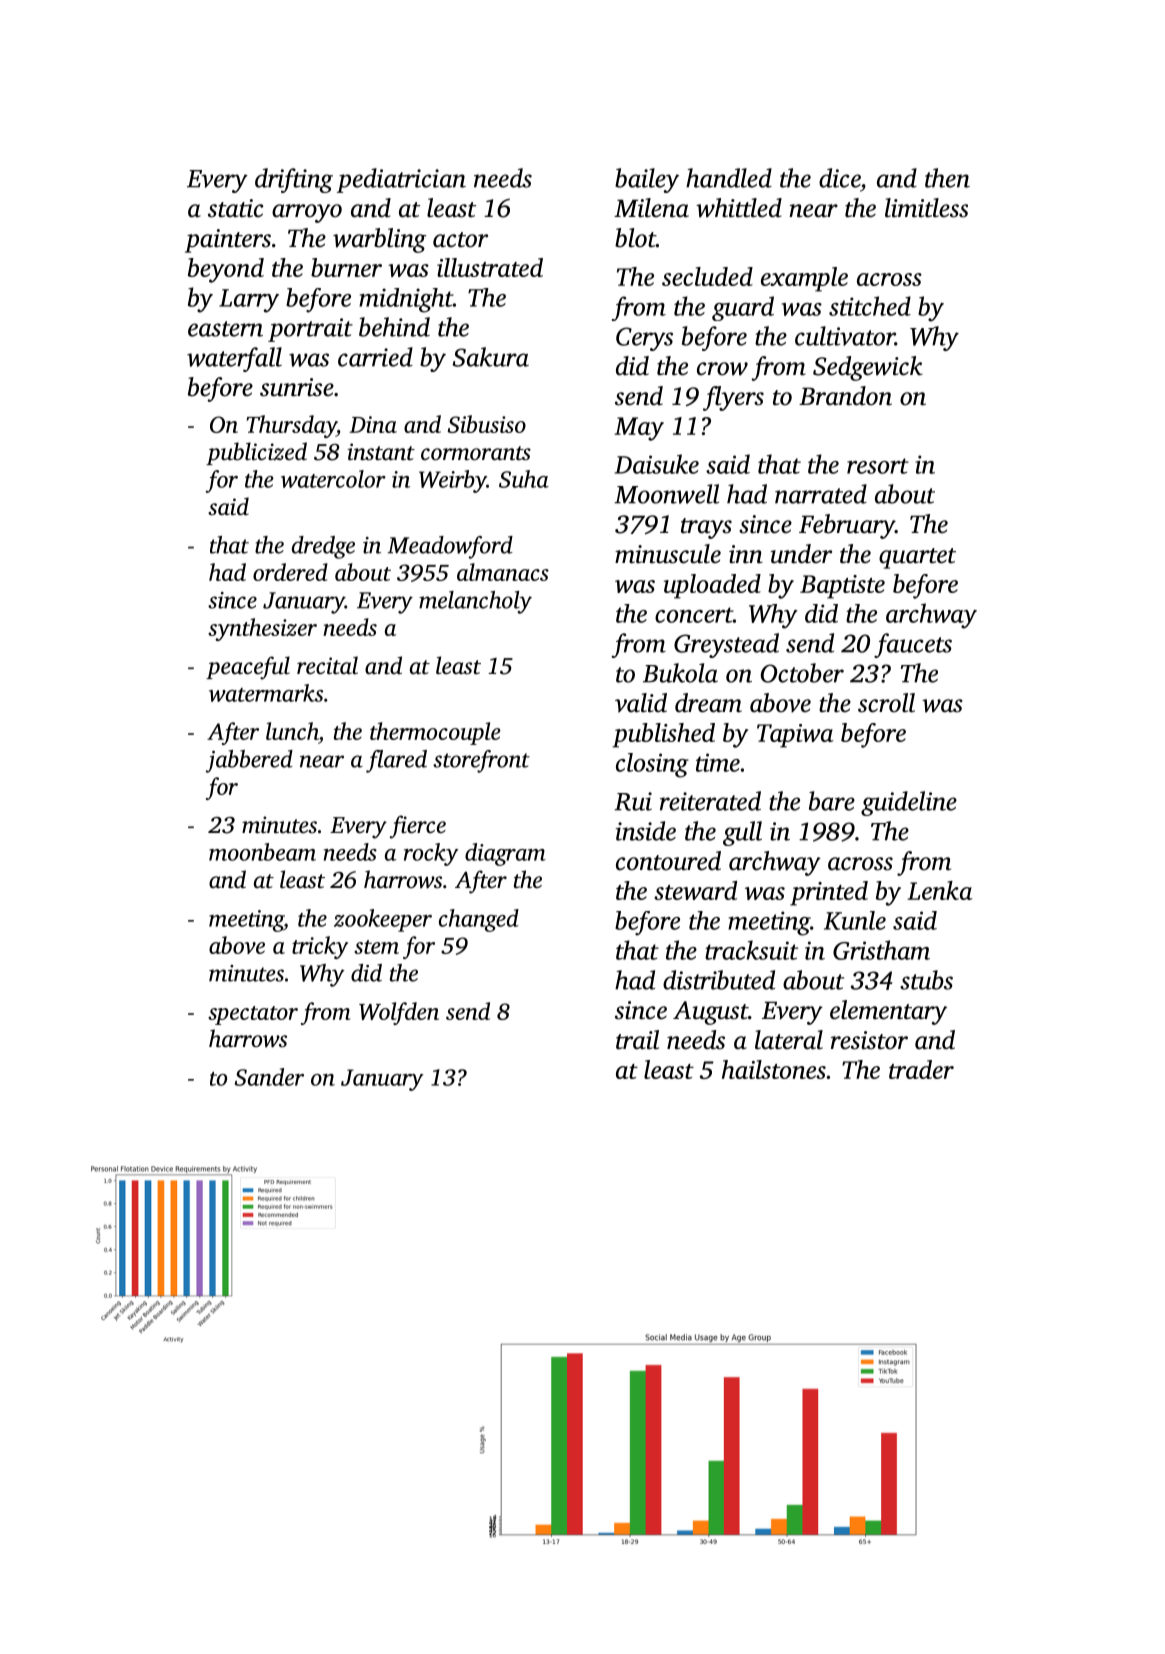  I want to click on valid, so click(641, 703).
